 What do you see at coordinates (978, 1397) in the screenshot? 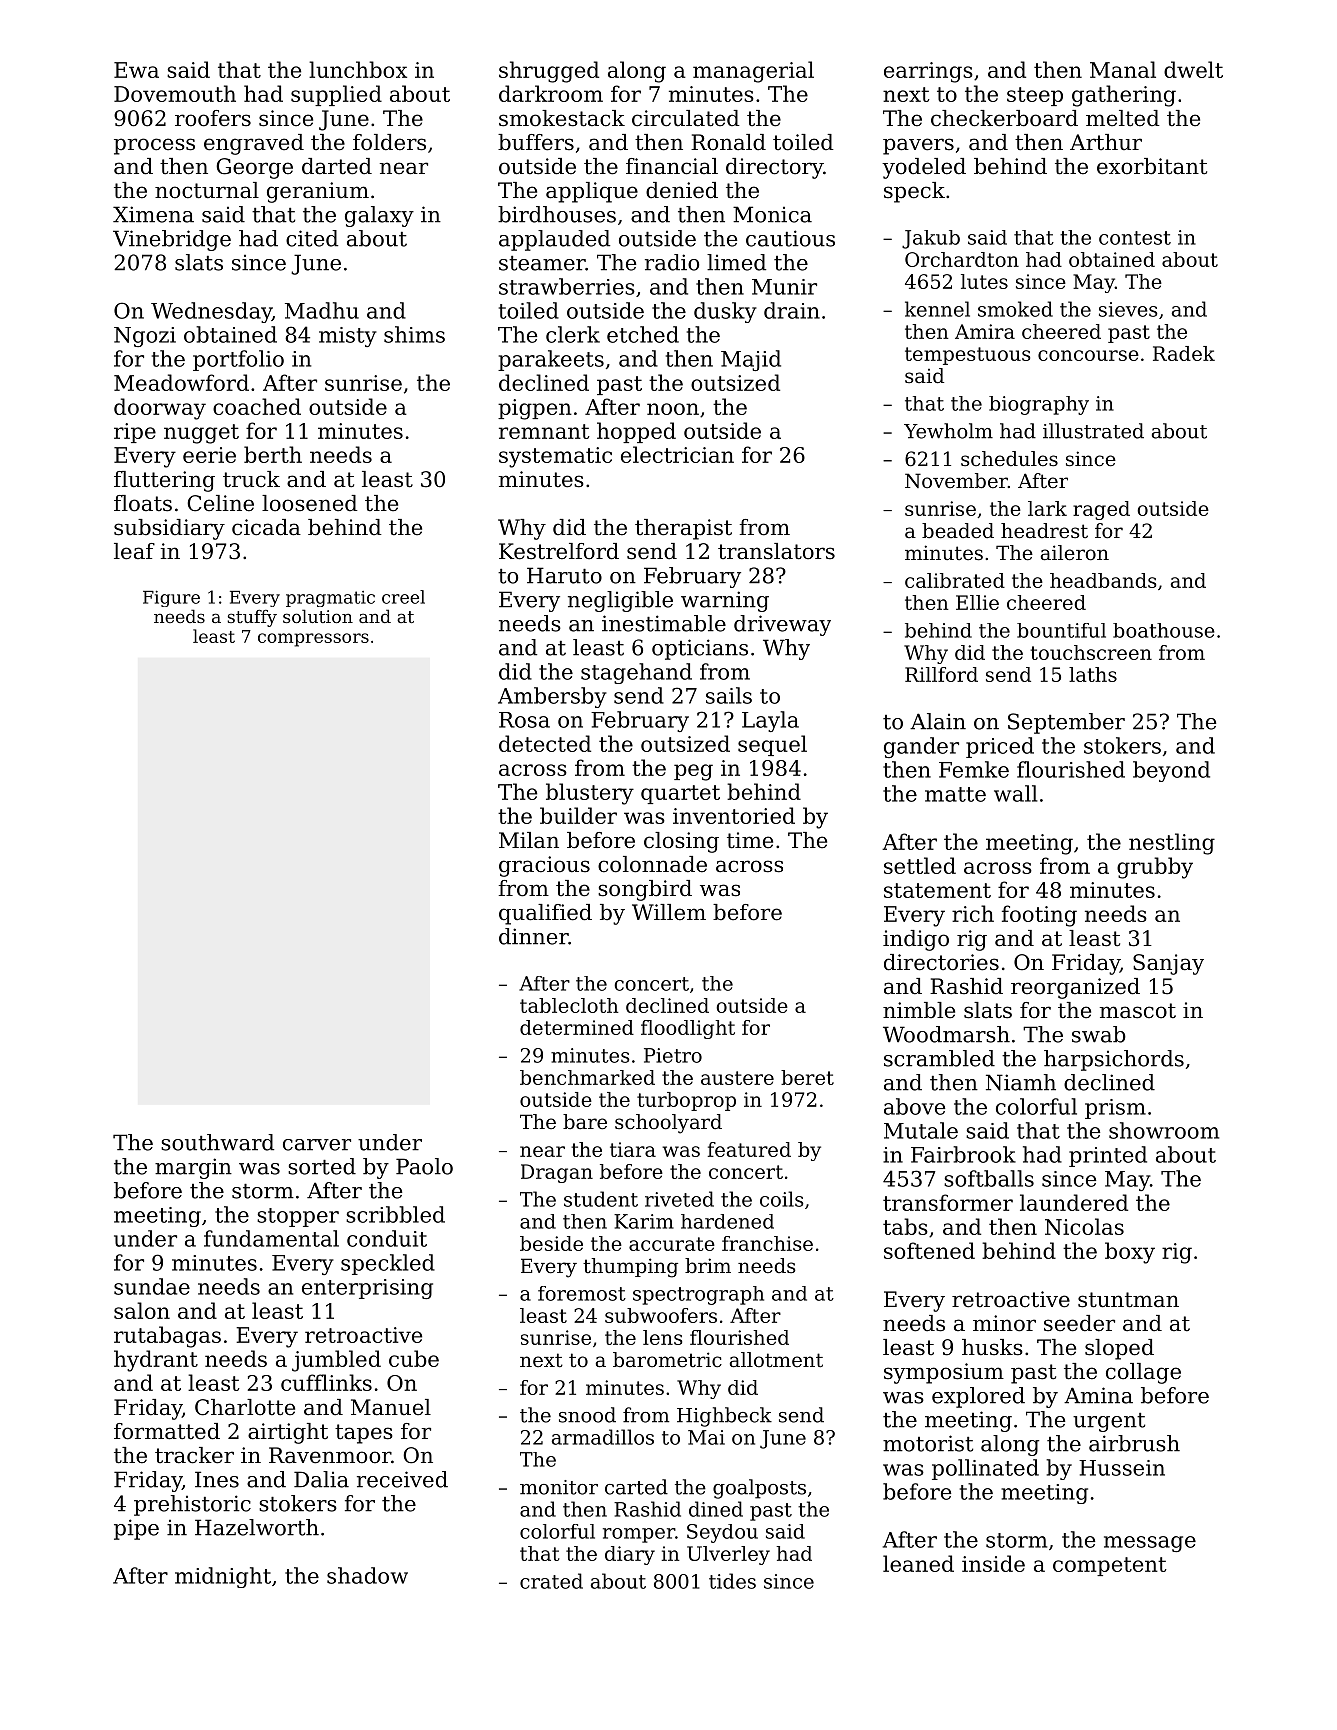
I see `explored` at bounding box center [978, 1397].
